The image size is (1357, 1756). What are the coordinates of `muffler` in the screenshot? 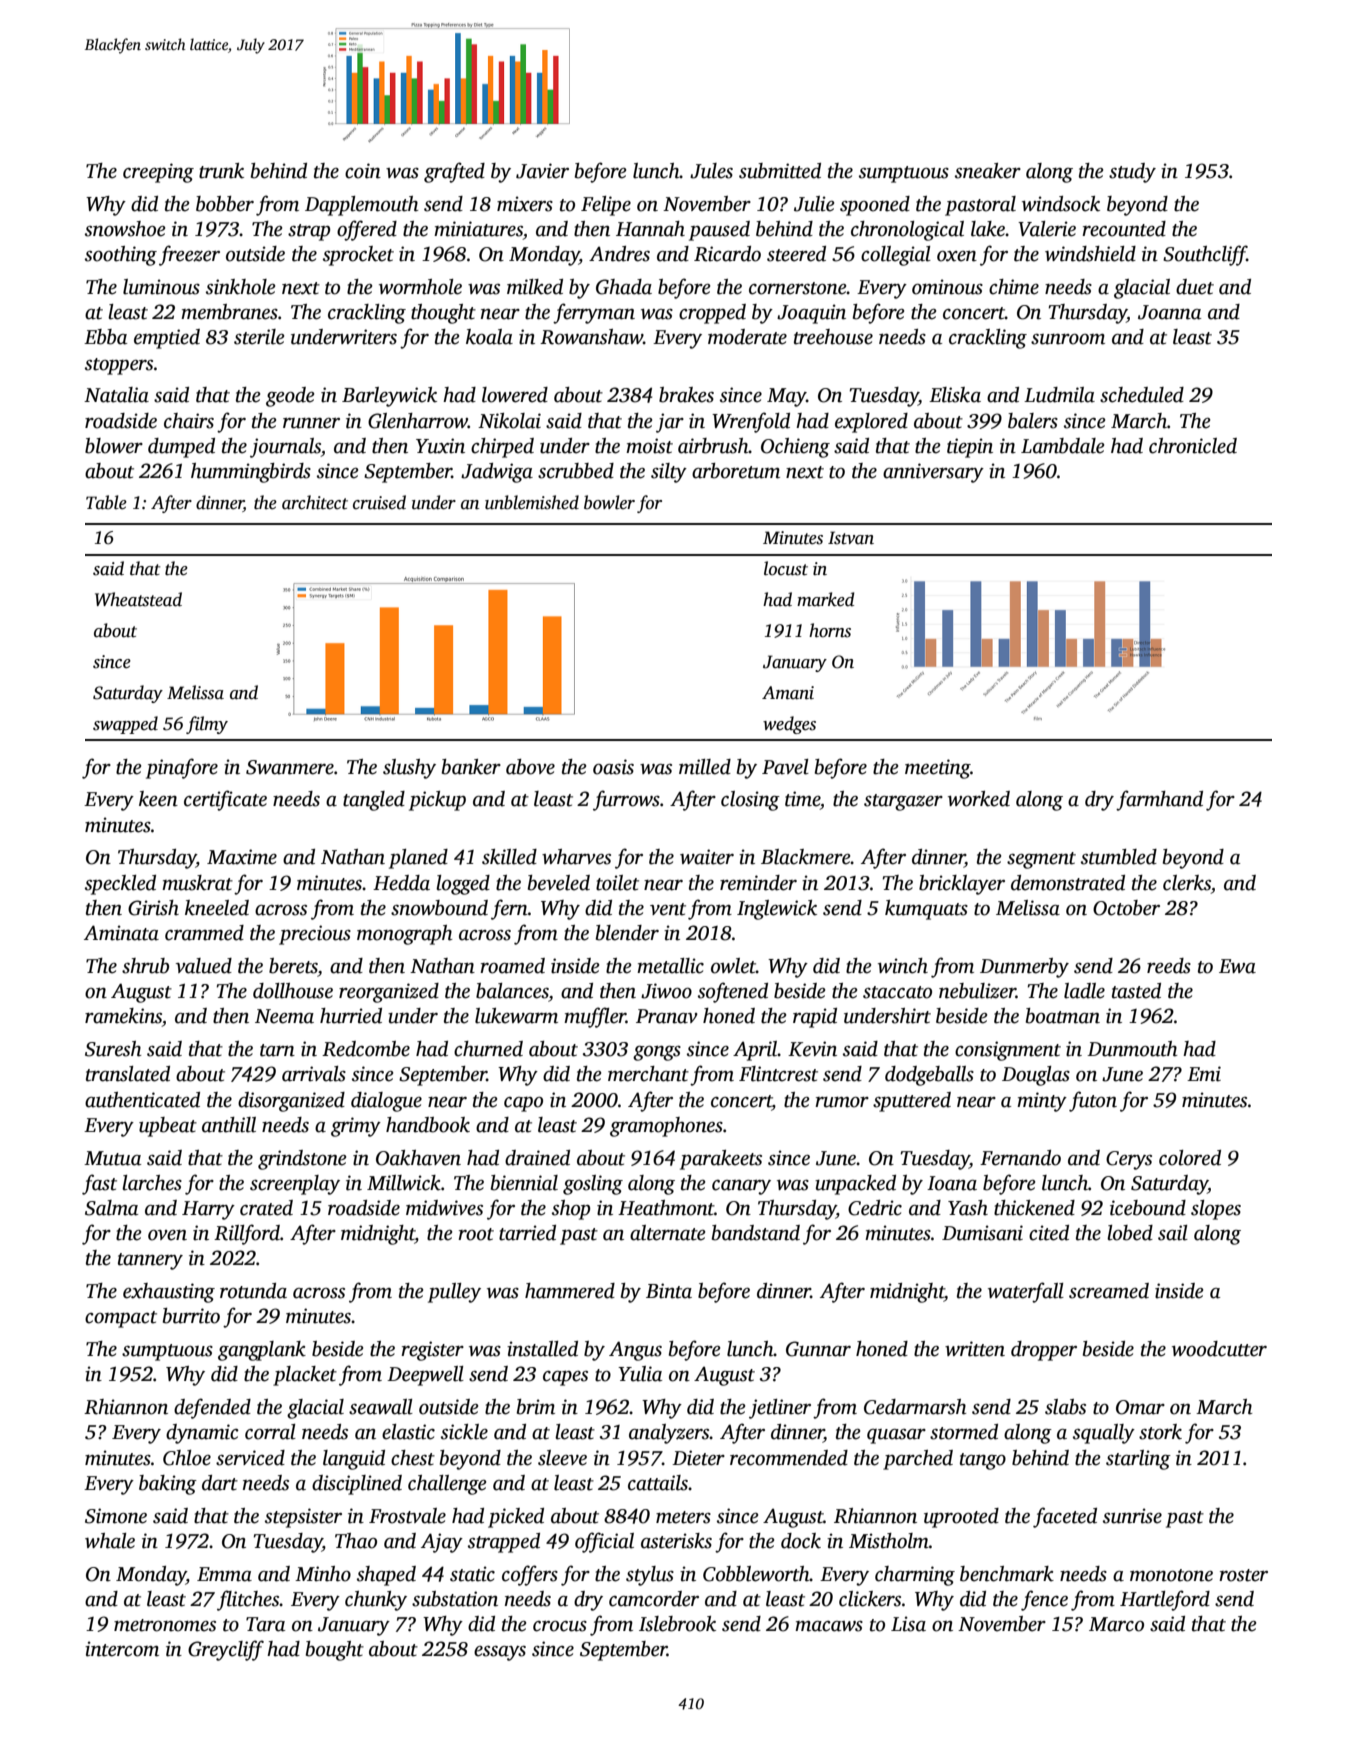 It's located at (595, 1017).
